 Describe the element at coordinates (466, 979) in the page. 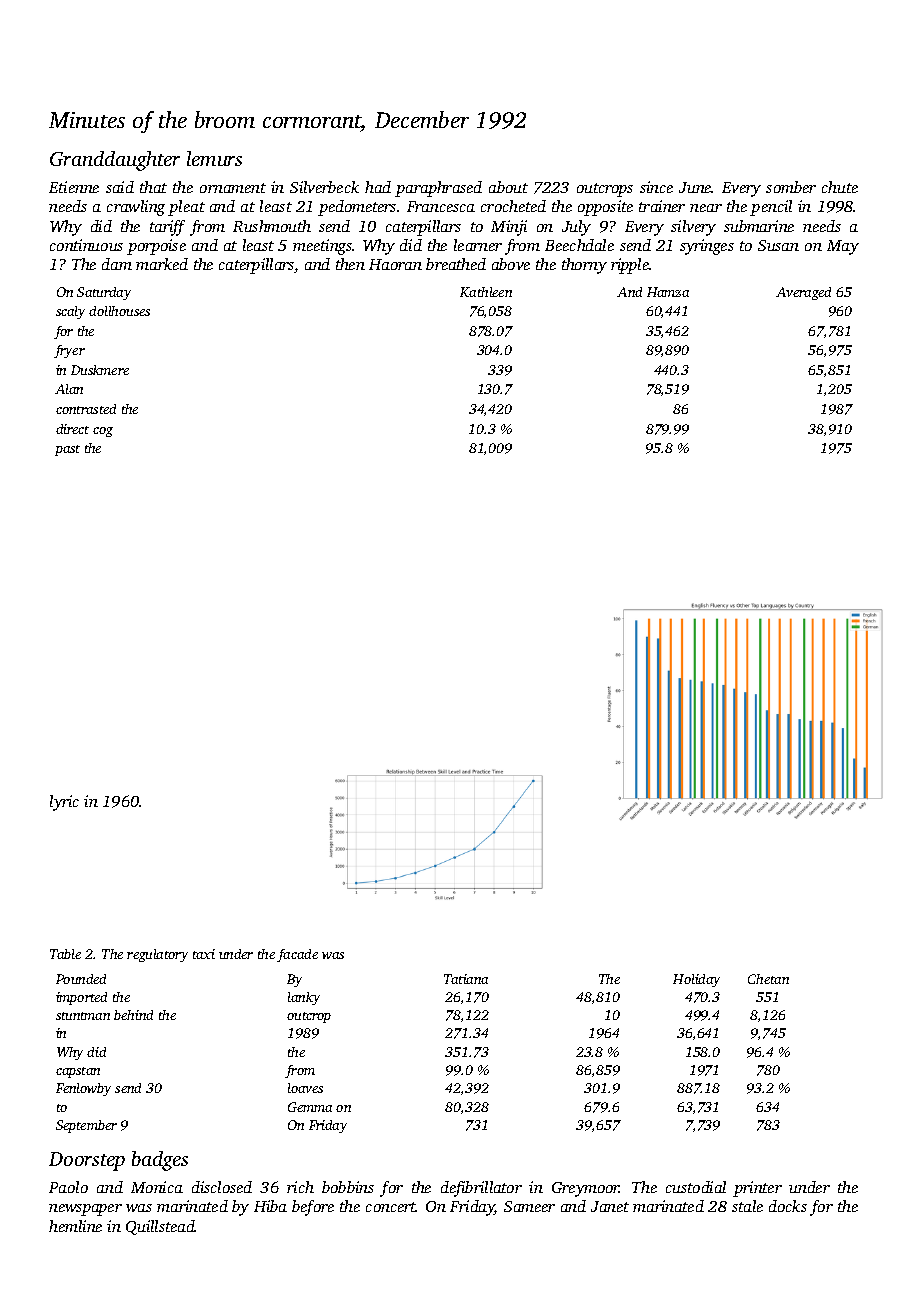

I see `Tatiana` at that location.
